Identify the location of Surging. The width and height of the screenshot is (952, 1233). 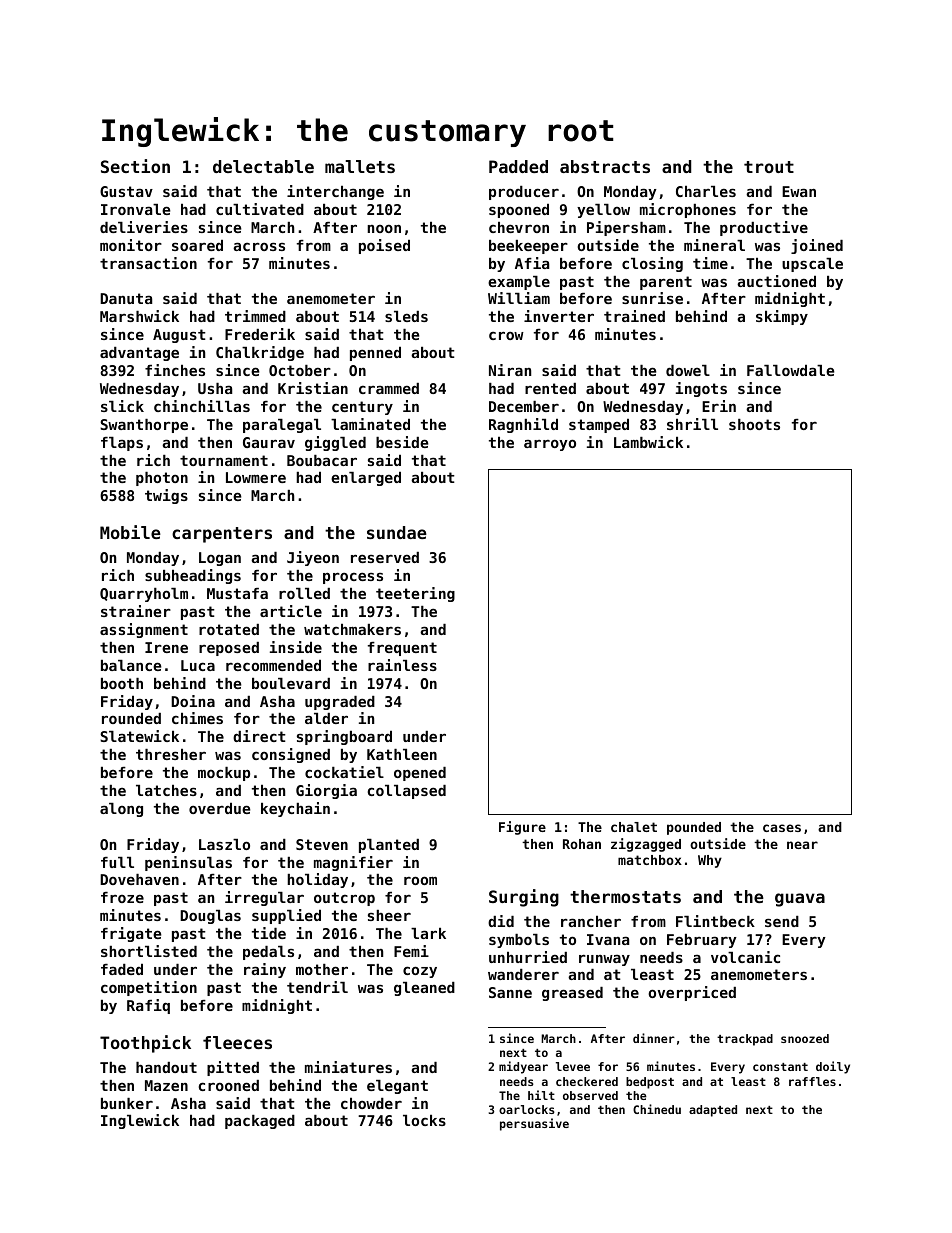
(524, 898).
